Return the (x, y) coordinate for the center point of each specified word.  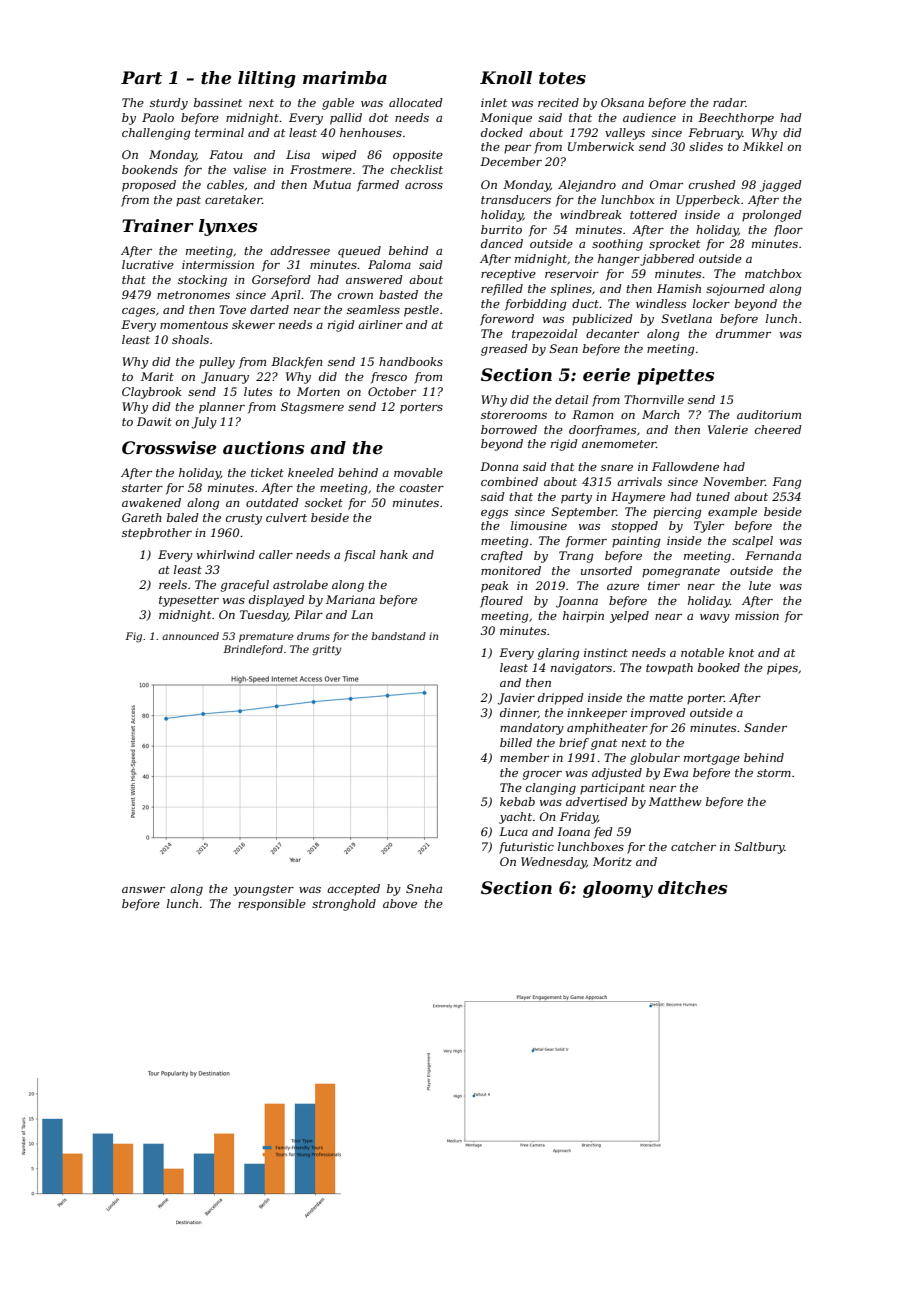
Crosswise (169, 448)
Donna (499, 466)
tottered (653, 214)
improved (658, 714)
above (400, 903)
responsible (272, 905)
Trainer (158, 225)
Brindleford (253, 650)
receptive (508, 275)
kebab (517, 801)
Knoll (506, 78)
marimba (345, 78)
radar (729, 102)
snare (617, 468)
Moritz (612, 861)
